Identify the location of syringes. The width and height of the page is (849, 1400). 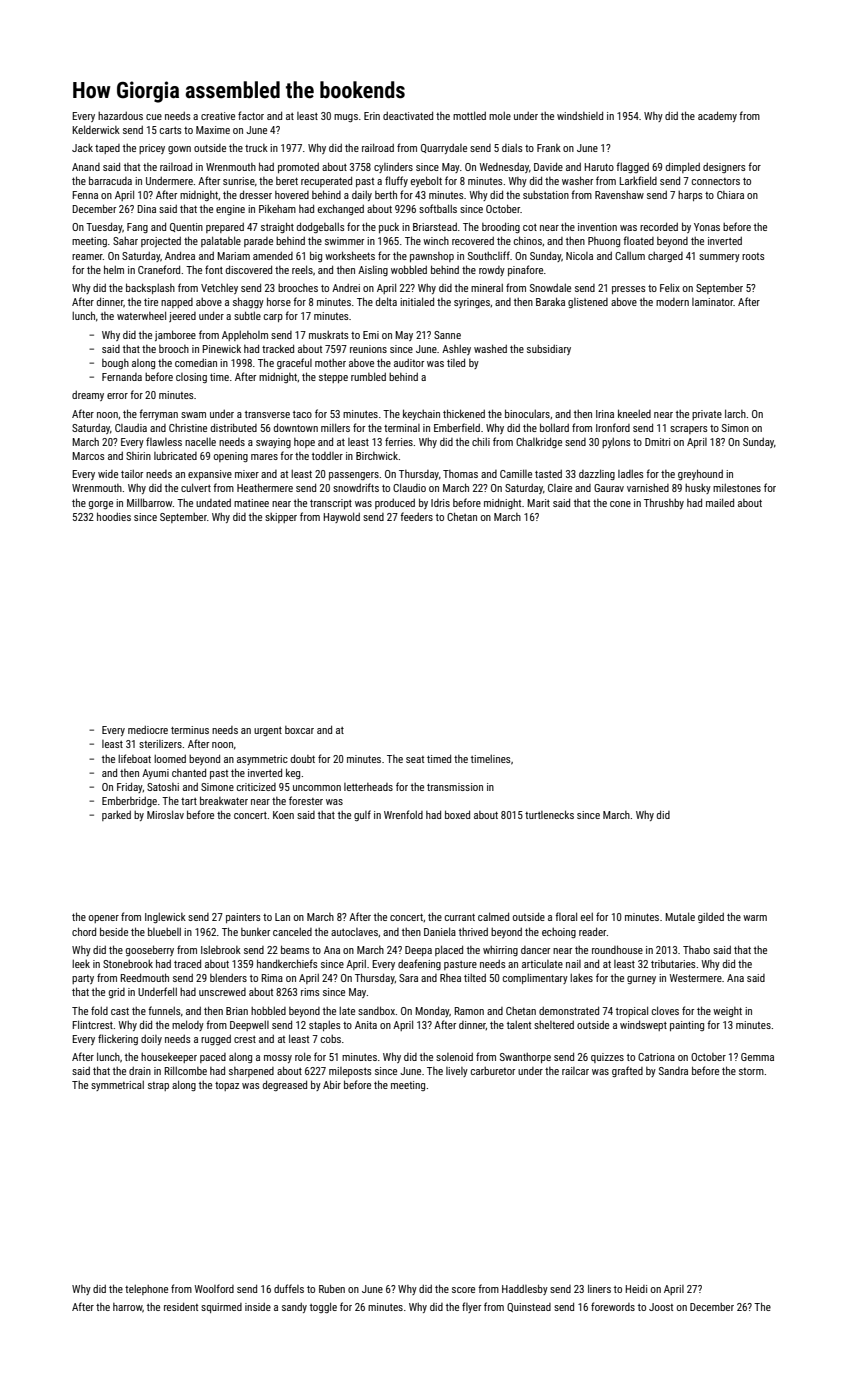
(472, 303).
